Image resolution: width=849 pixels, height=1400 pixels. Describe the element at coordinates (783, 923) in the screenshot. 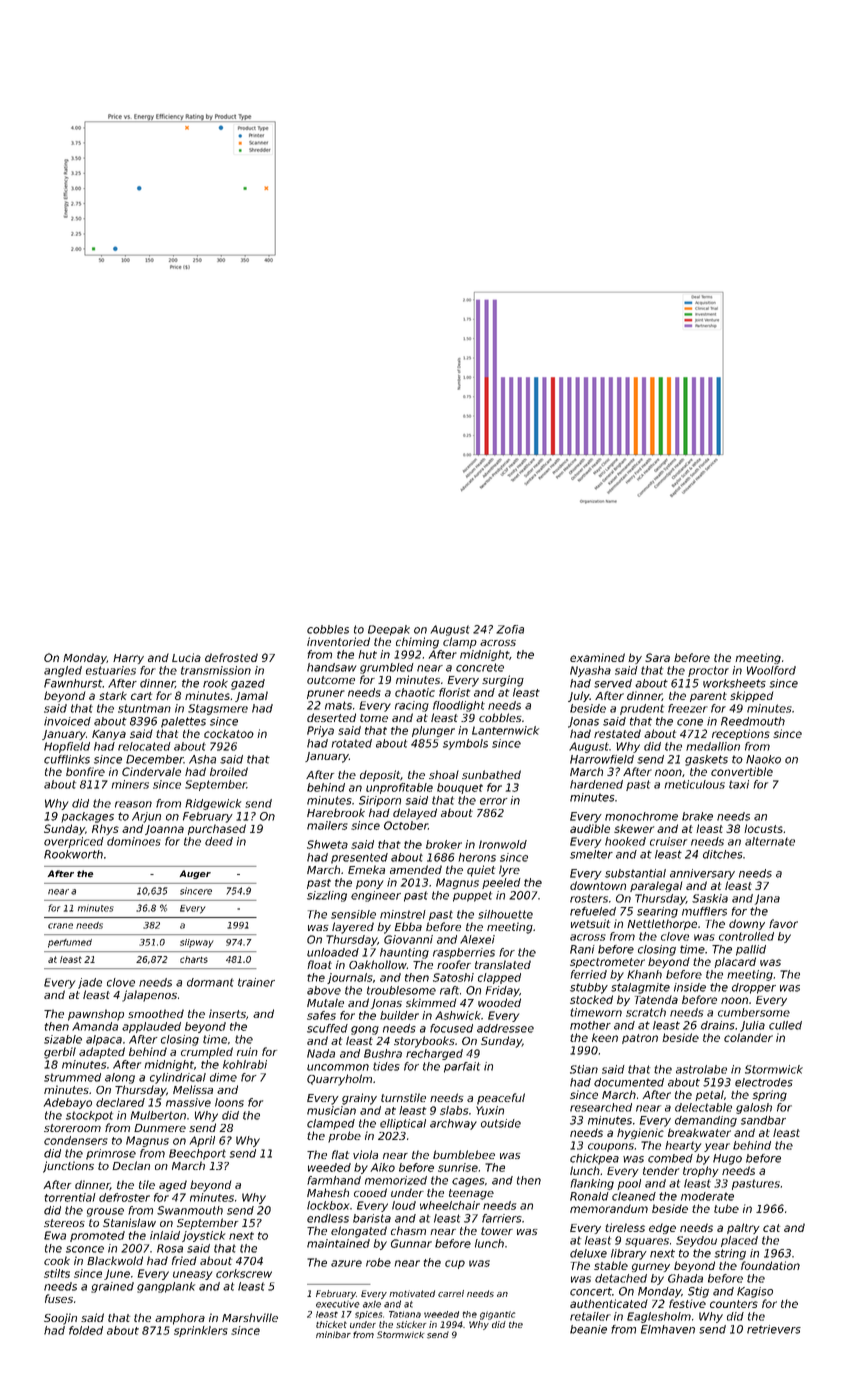

I see `favor` at that location.
